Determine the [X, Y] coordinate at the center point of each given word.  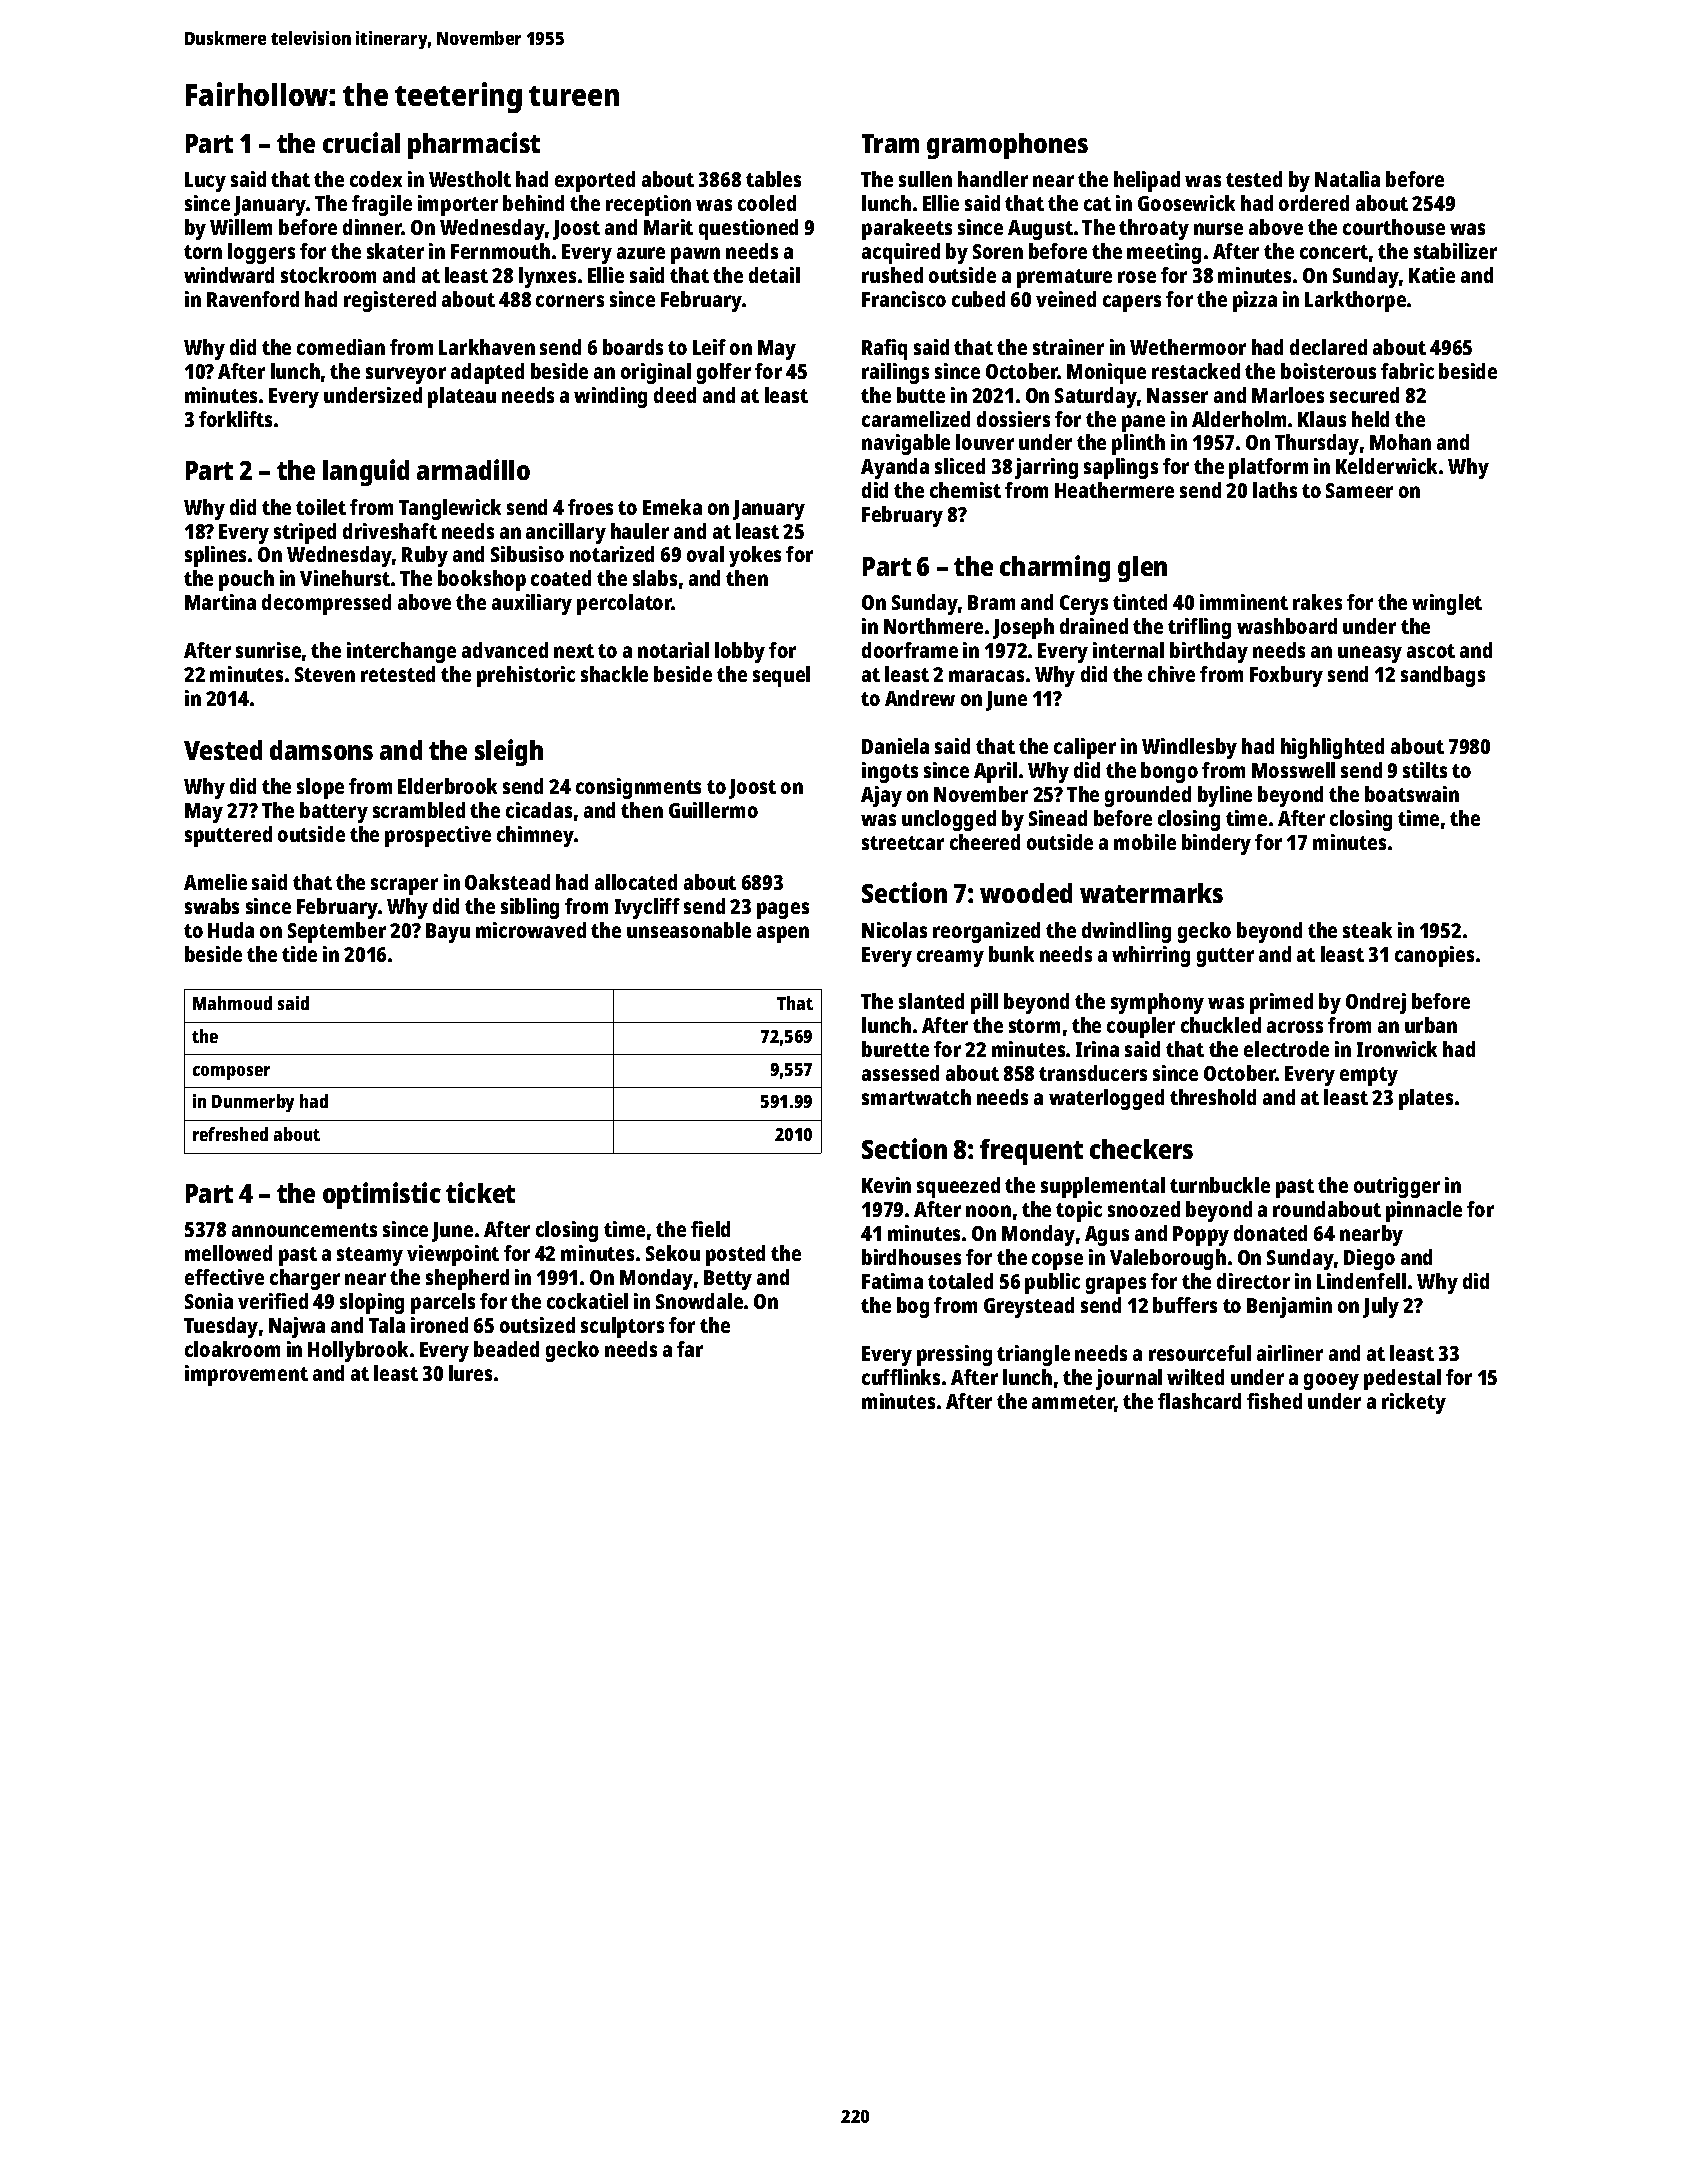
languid [366, 472]
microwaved [531, 930]
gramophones [1007, 146]
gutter [1225, 957]
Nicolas [894, 930]
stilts [1425, 770]
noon [988, 1211]
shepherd [467, 1279]
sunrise [268, 650]
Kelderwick [1386, 466]
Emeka [672, 507]
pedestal [1402, 1379]
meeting [1164, 253]
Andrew [920, 698]
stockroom [328, 275]
